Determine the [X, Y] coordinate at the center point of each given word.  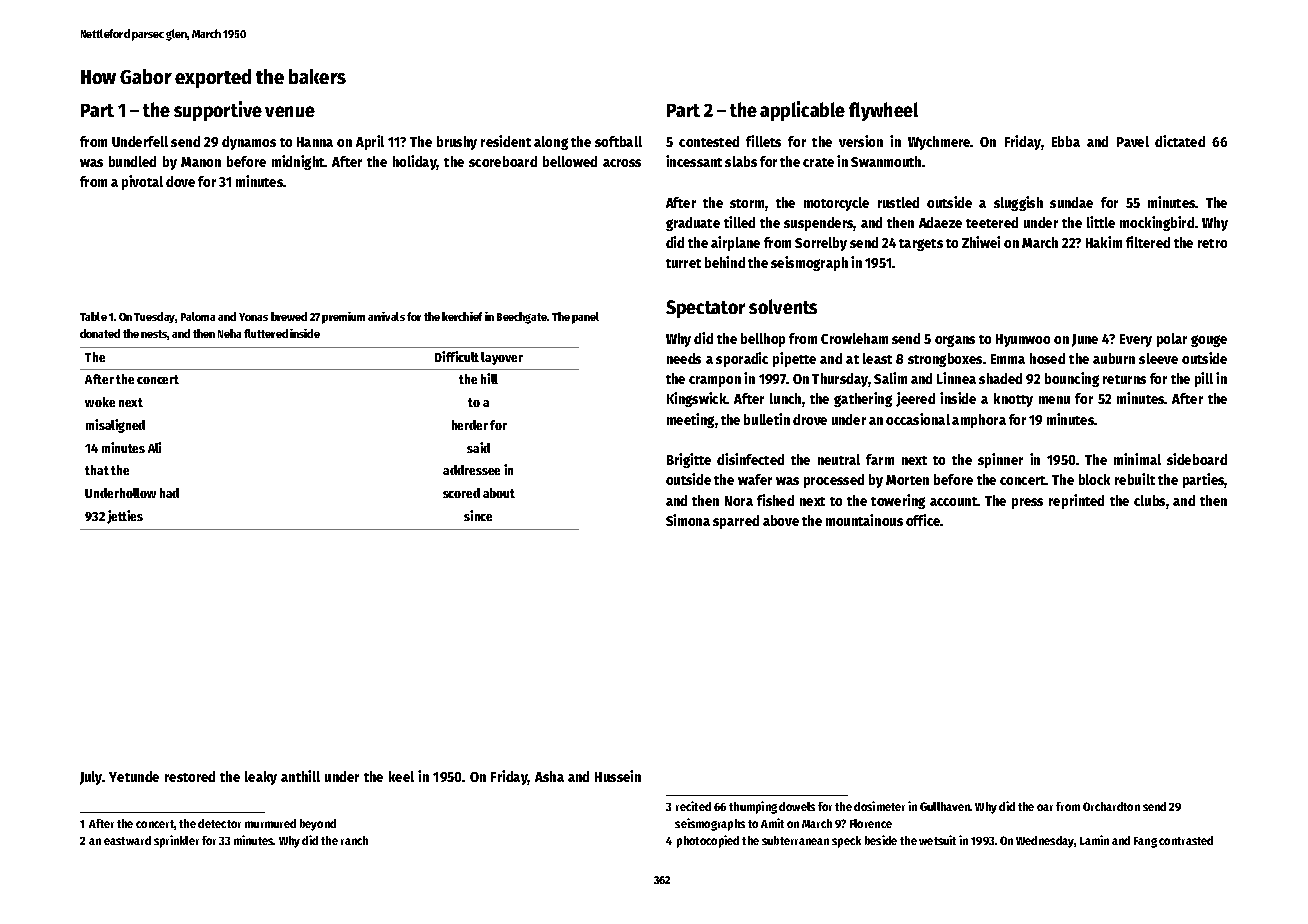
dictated [1180, 141]
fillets [763, 141]
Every [1136, 340]
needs [684, 358]
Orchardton [1111, 806]
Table [93, 316]
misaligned [115, 426]
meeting [690, 420]
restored [190, 776]
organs [955, 341]
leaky [261, 778]
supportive [218, 111]
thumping [753, 807]
